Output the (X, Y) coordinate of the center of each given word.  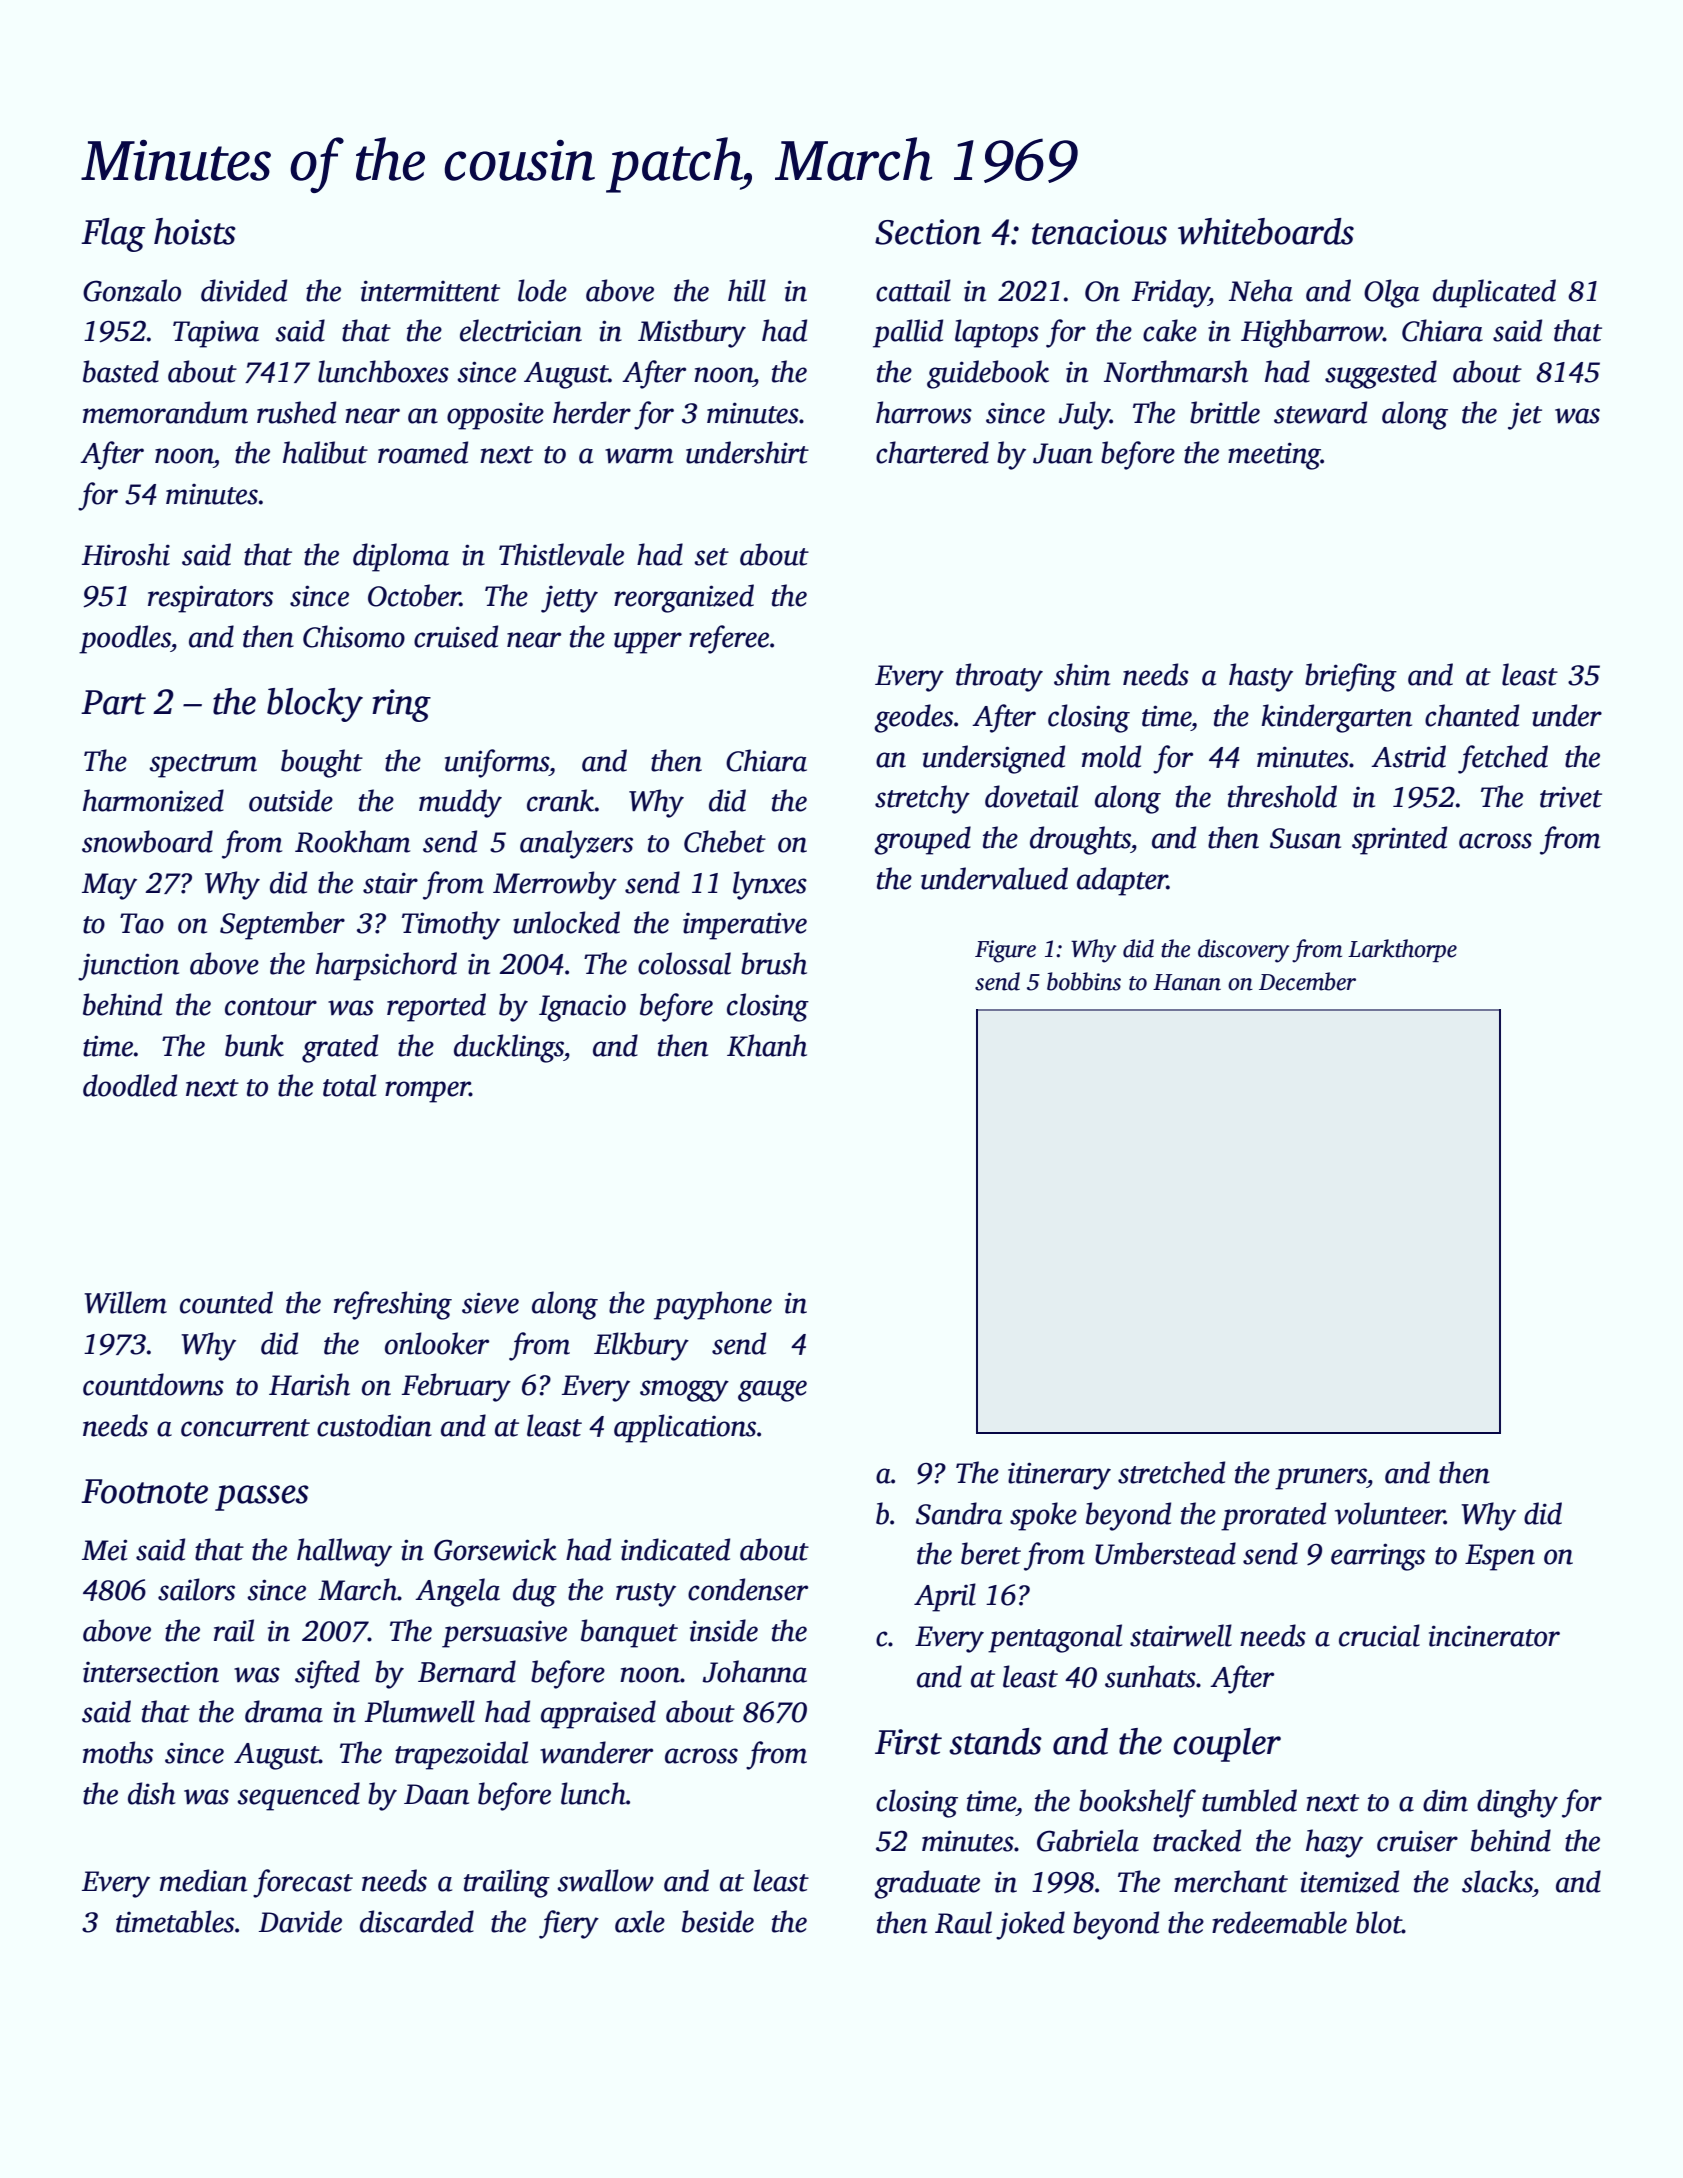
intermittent (430, 291)
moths (118, 1752)
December (1307, 981)
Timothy (451, 925)
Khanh (767, 1045)
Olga (1391, 293)
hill (747, 290)
